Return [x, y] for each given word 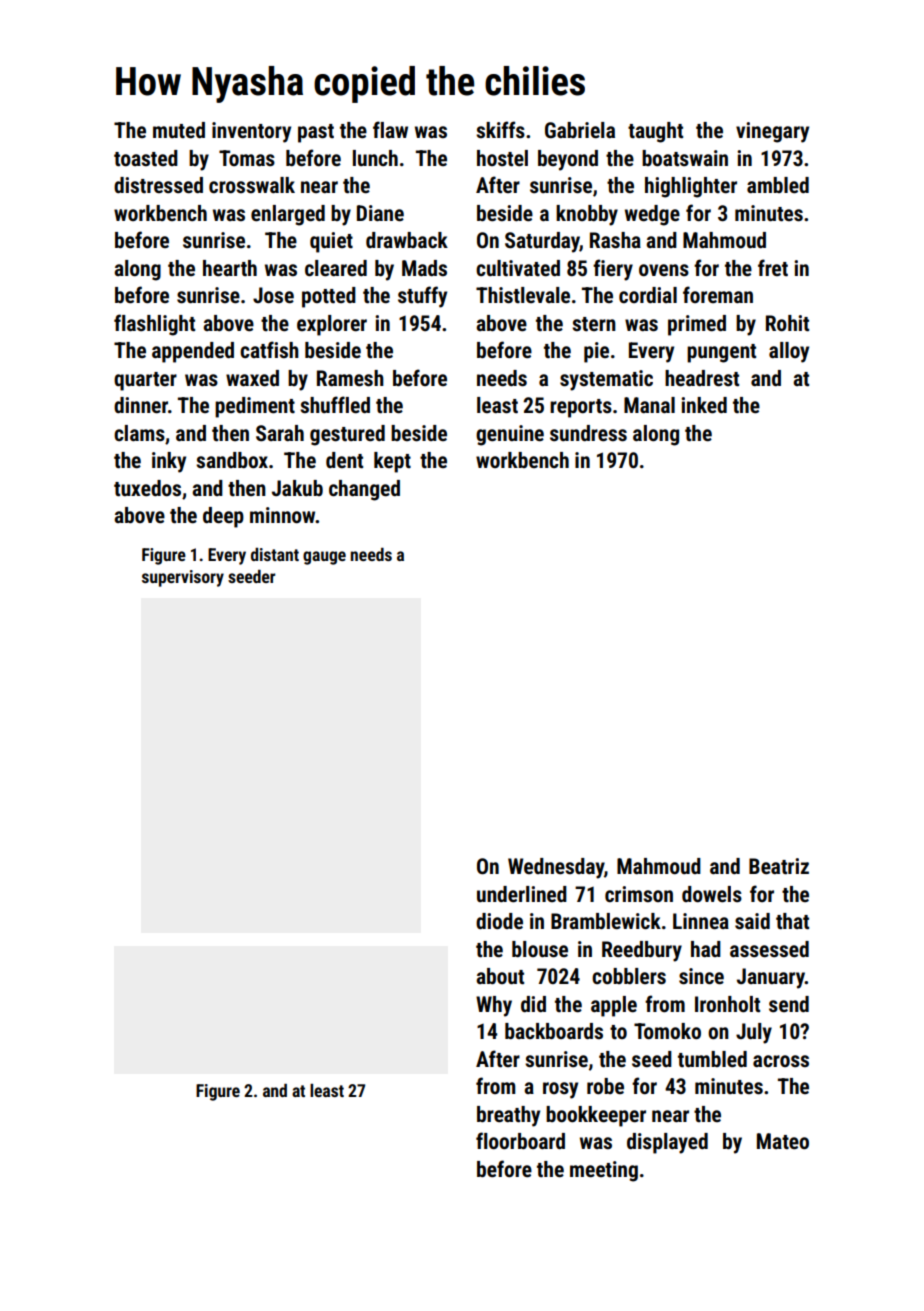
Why [494, 1006]
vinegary [772, 132]
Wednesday [556, 868]
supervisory [183, 578]
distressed [158, 185]
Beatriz [779, 866]
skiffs [500, 130]
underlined [522, 894]
